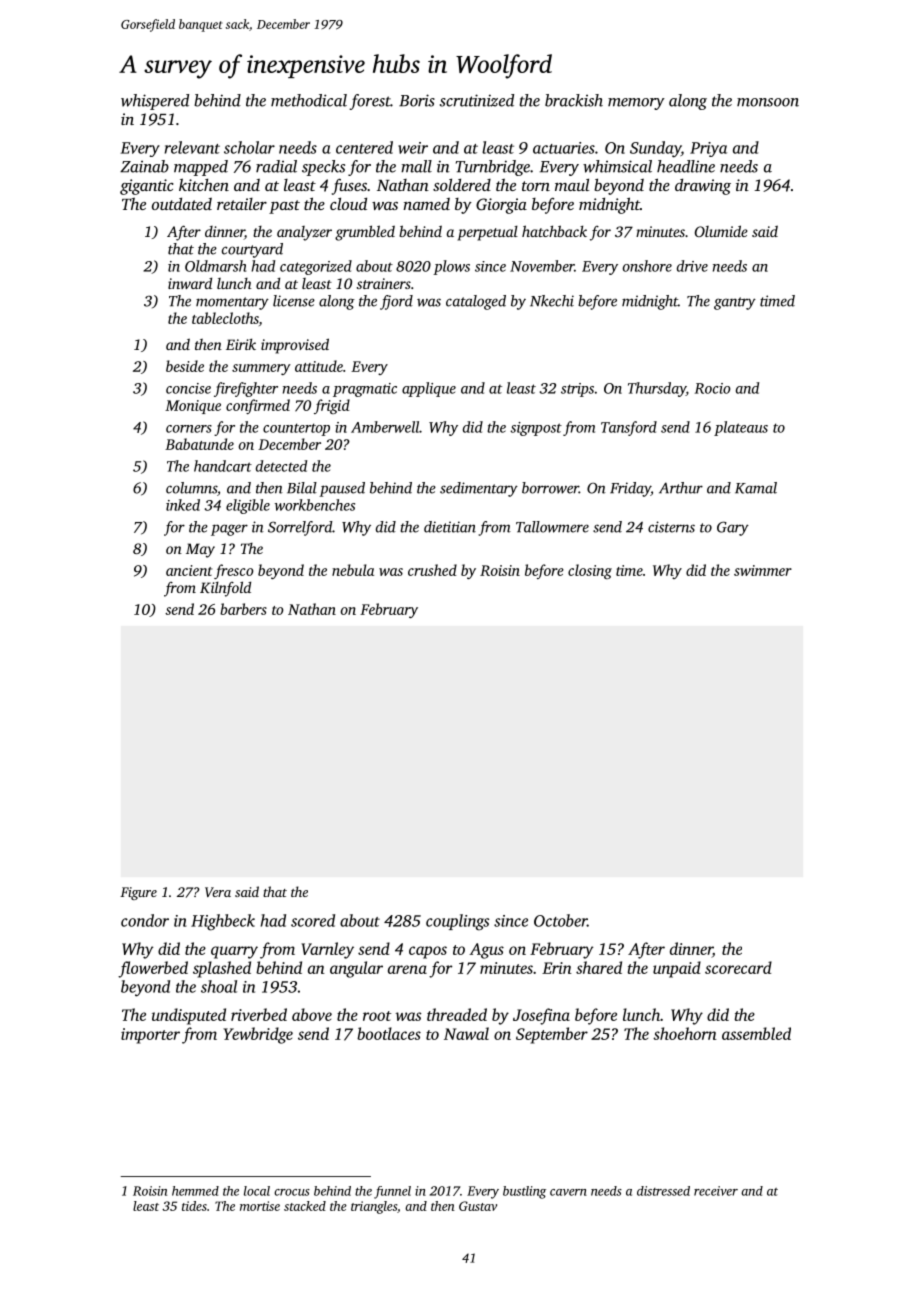  I want to click on couplings, so click(457, 922).
